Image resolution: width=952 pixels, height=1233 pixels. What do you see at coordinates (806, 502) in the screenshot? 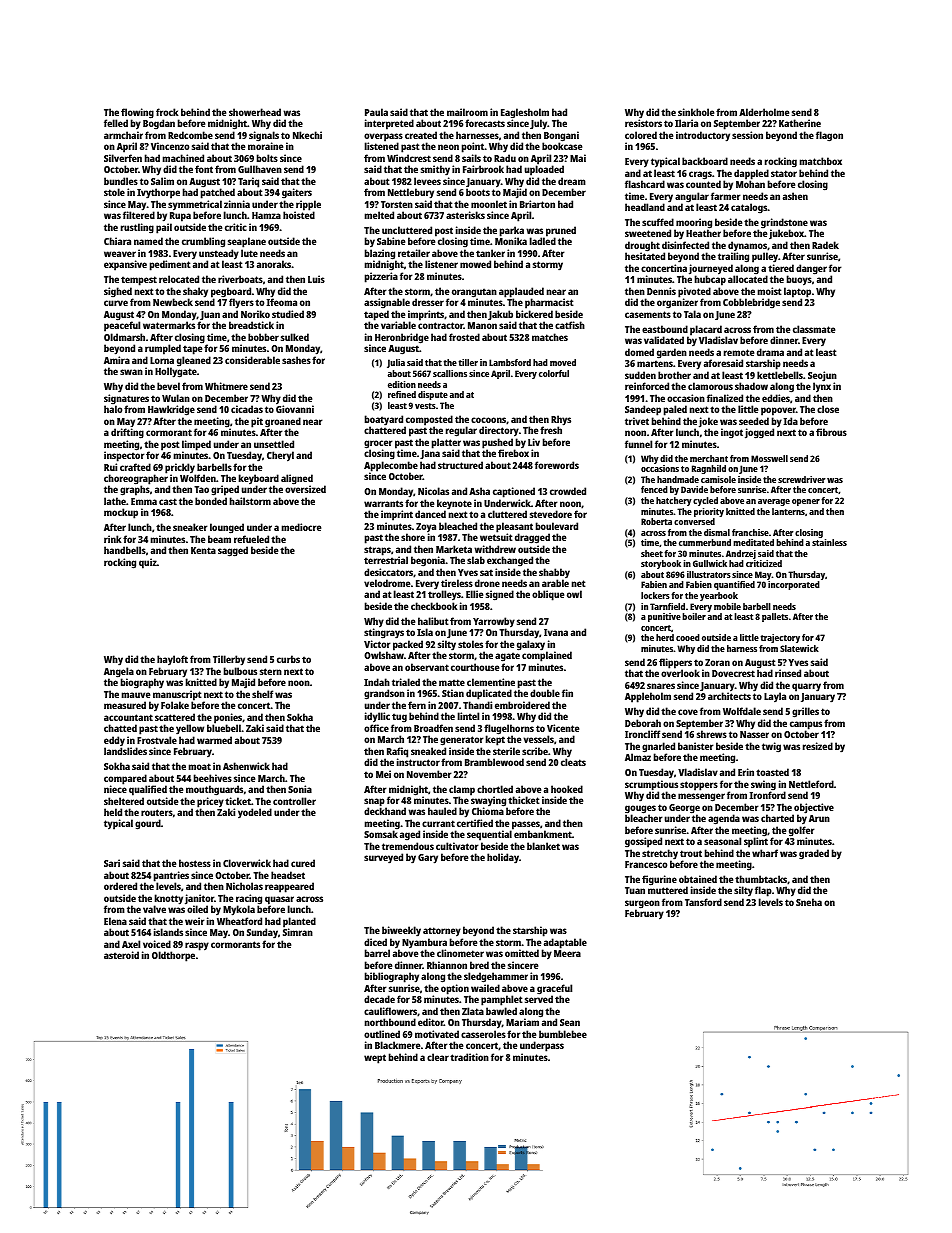
I see `opener` at bounding box center [806, 502].
